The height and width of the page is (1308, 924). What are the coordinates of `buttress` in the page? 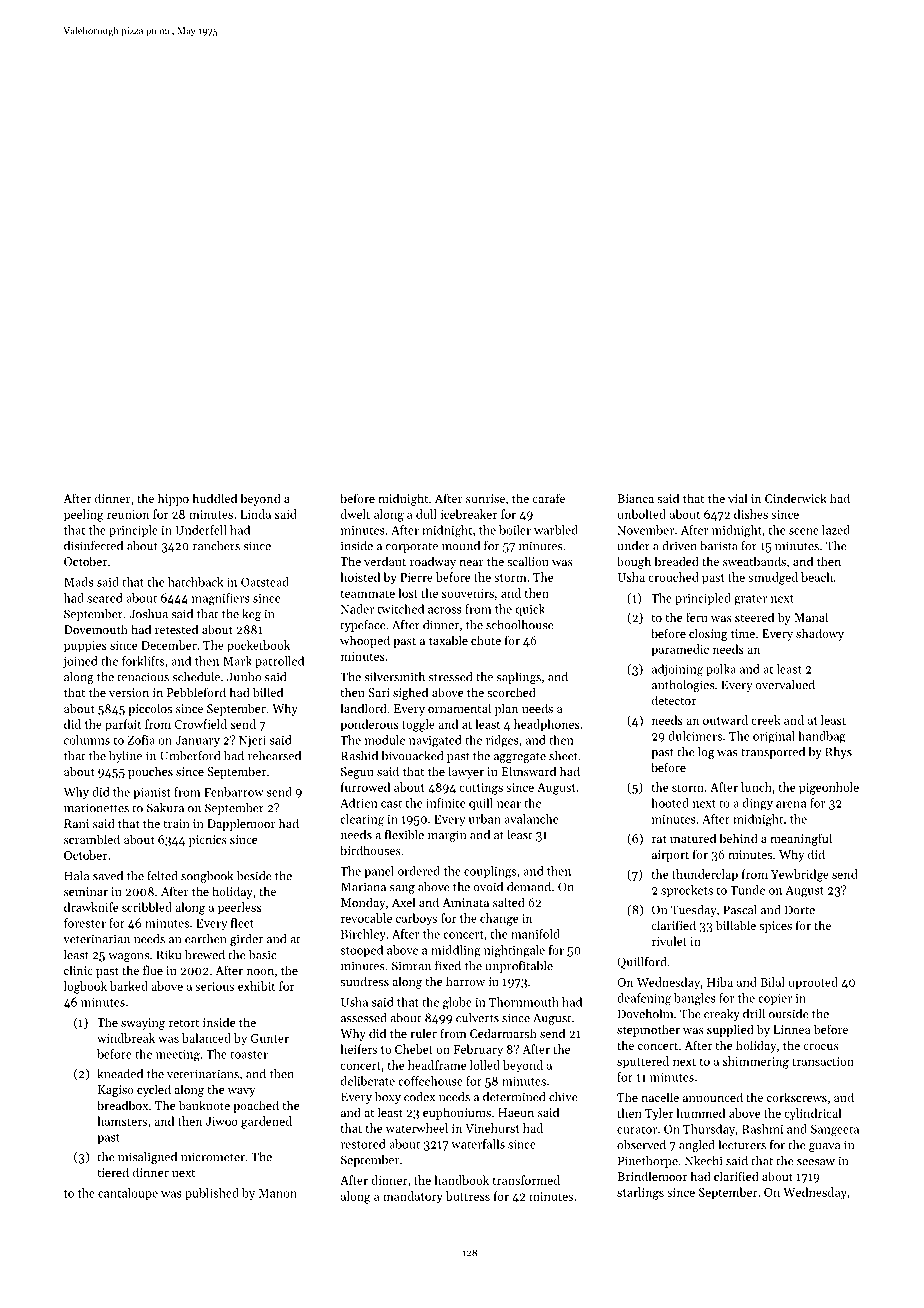 It's located at (468, 1196).
